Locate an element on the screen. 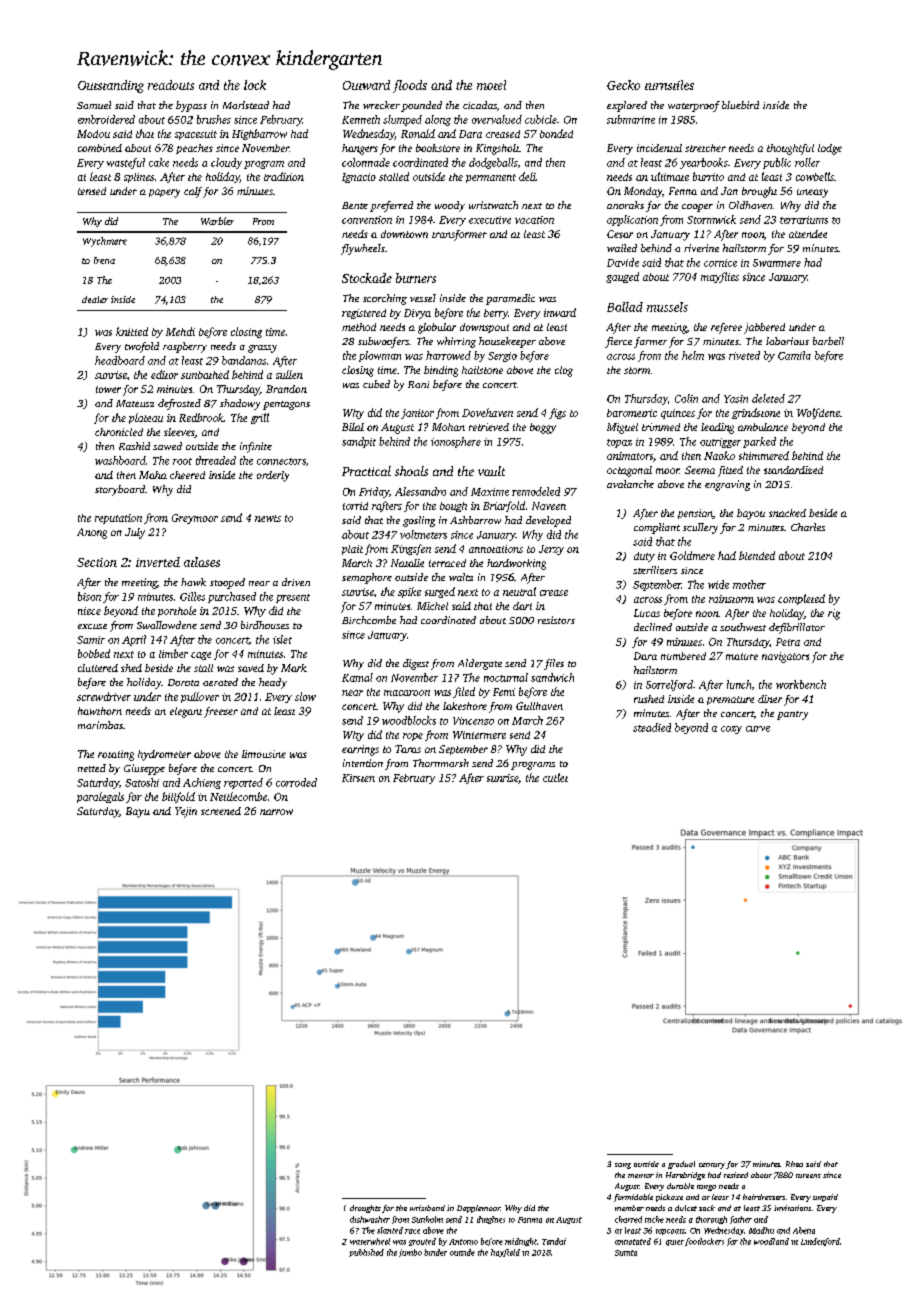  paralegals is located at coordinates (100, 797).
